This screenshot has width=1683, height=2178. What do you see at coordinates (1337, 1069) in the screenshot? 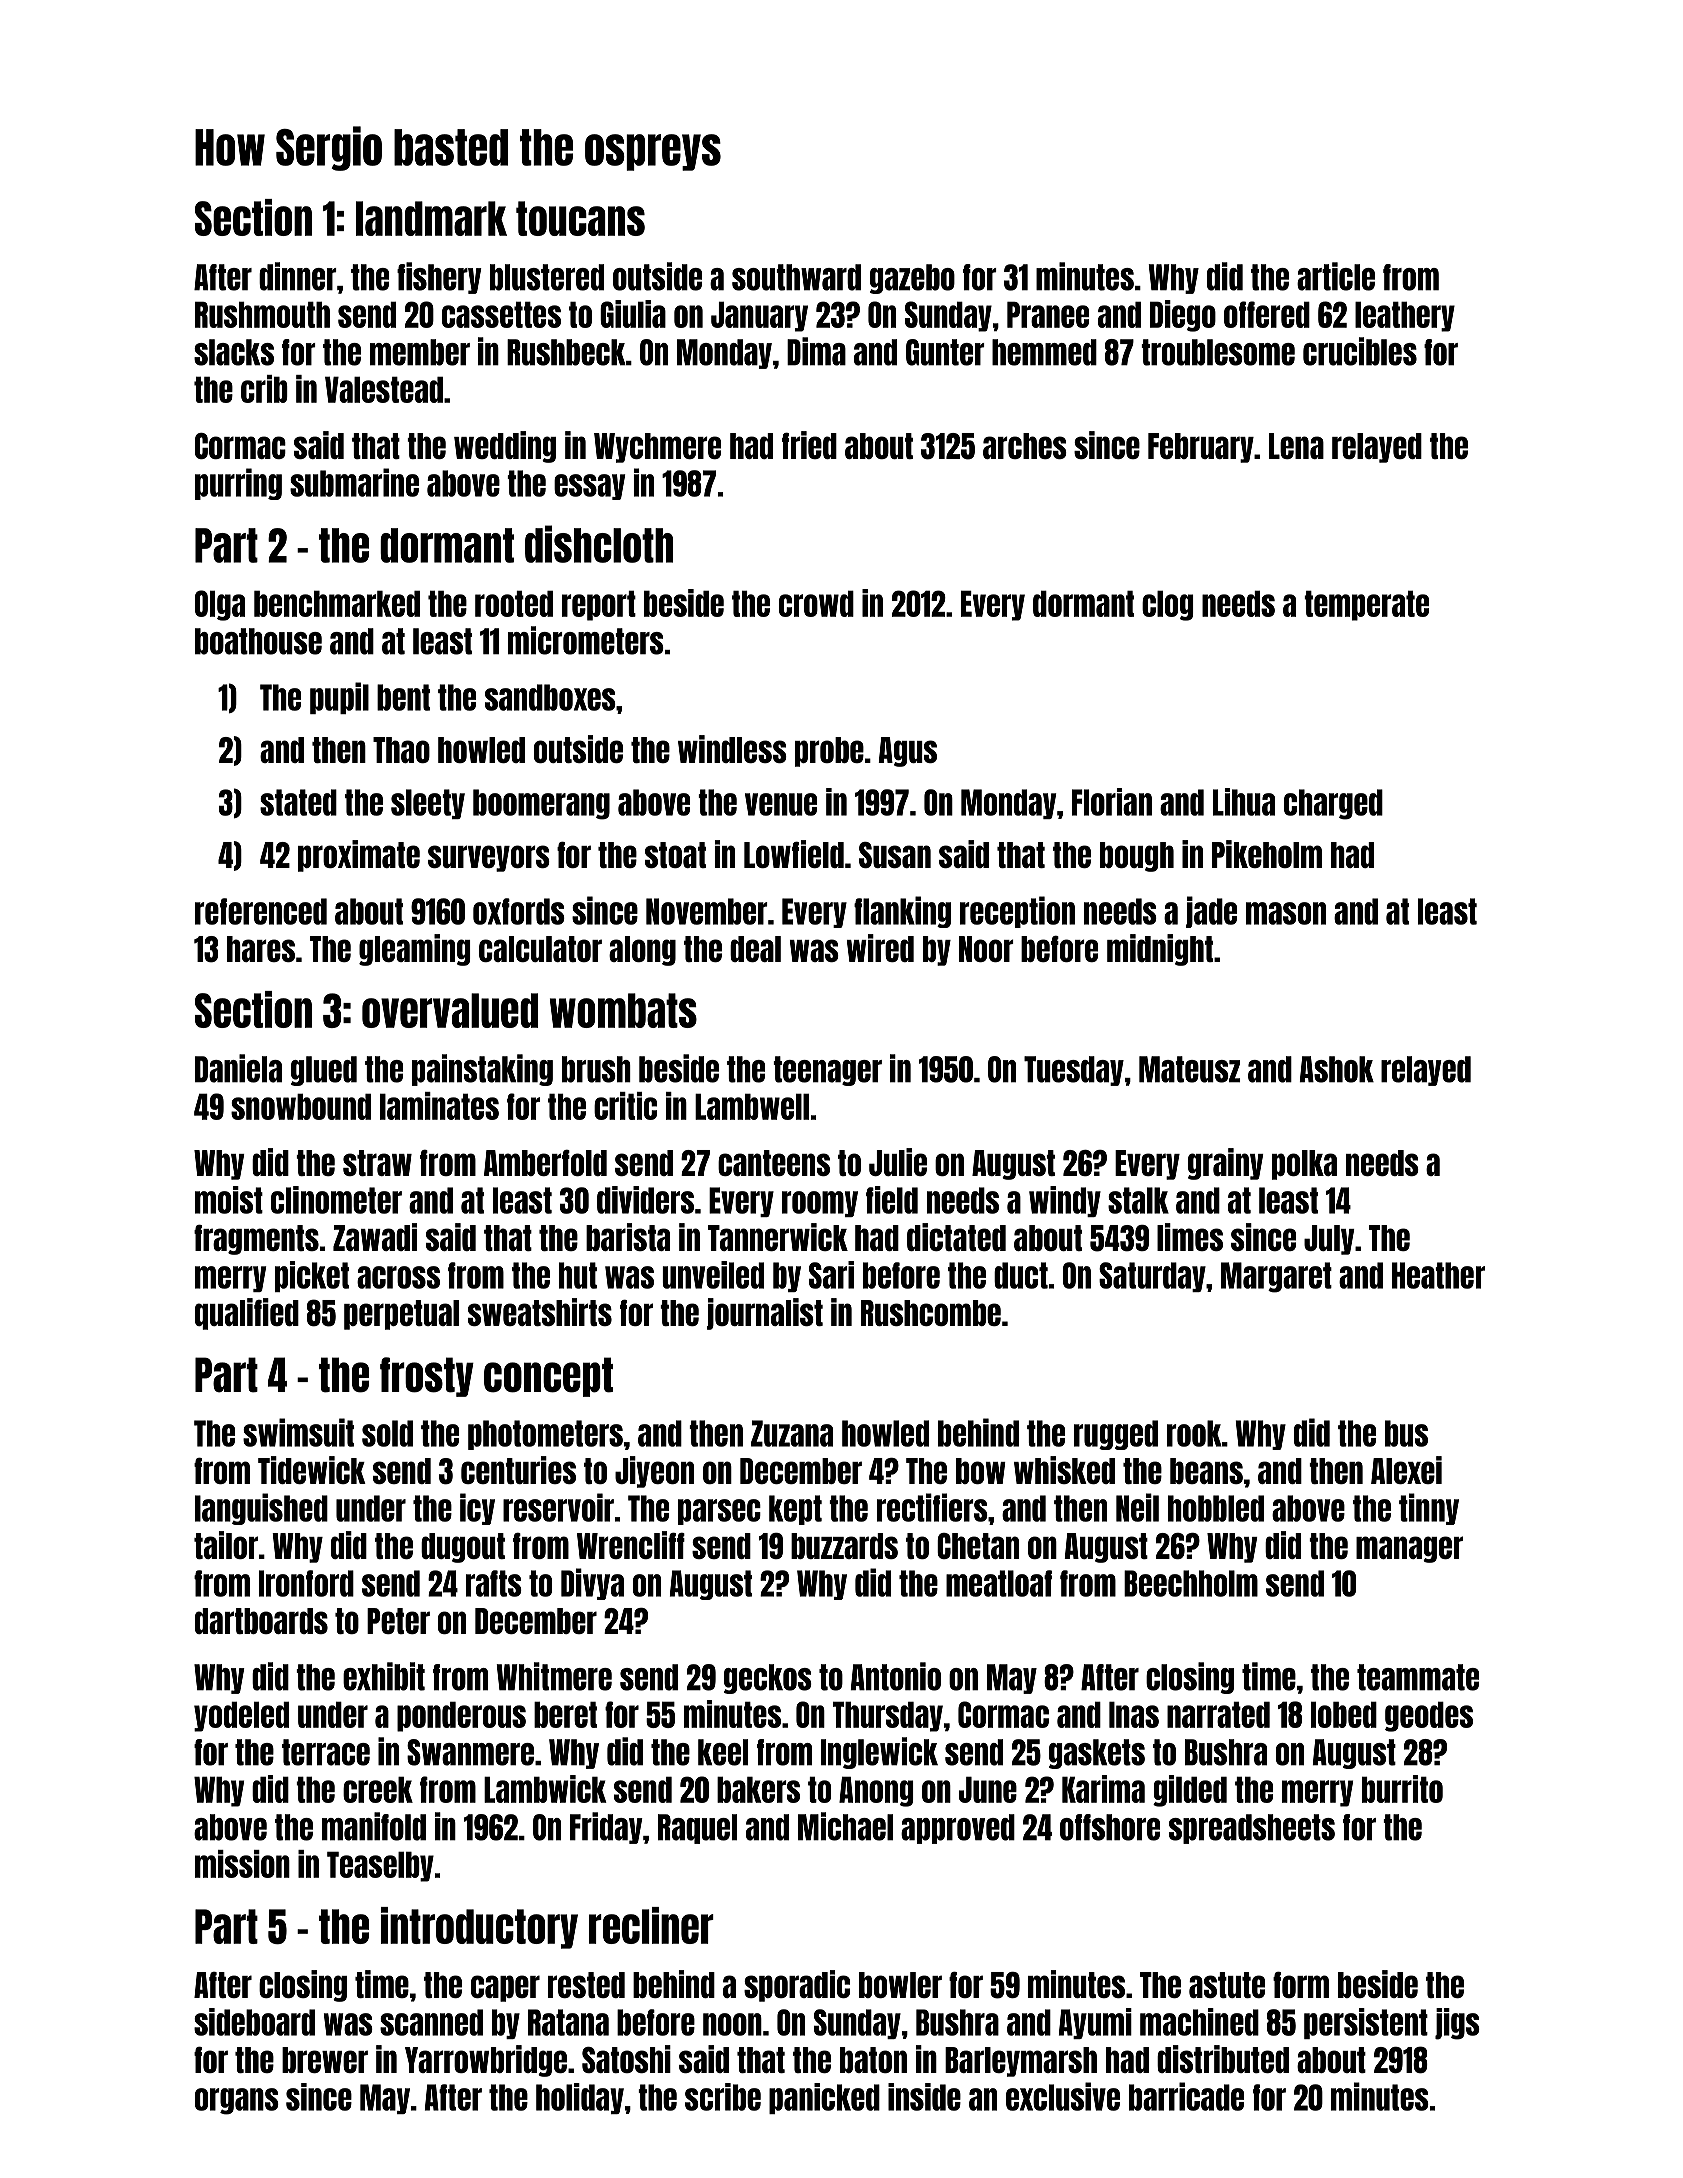
I see `Ashok` at bounding box center [1337, 1069].
